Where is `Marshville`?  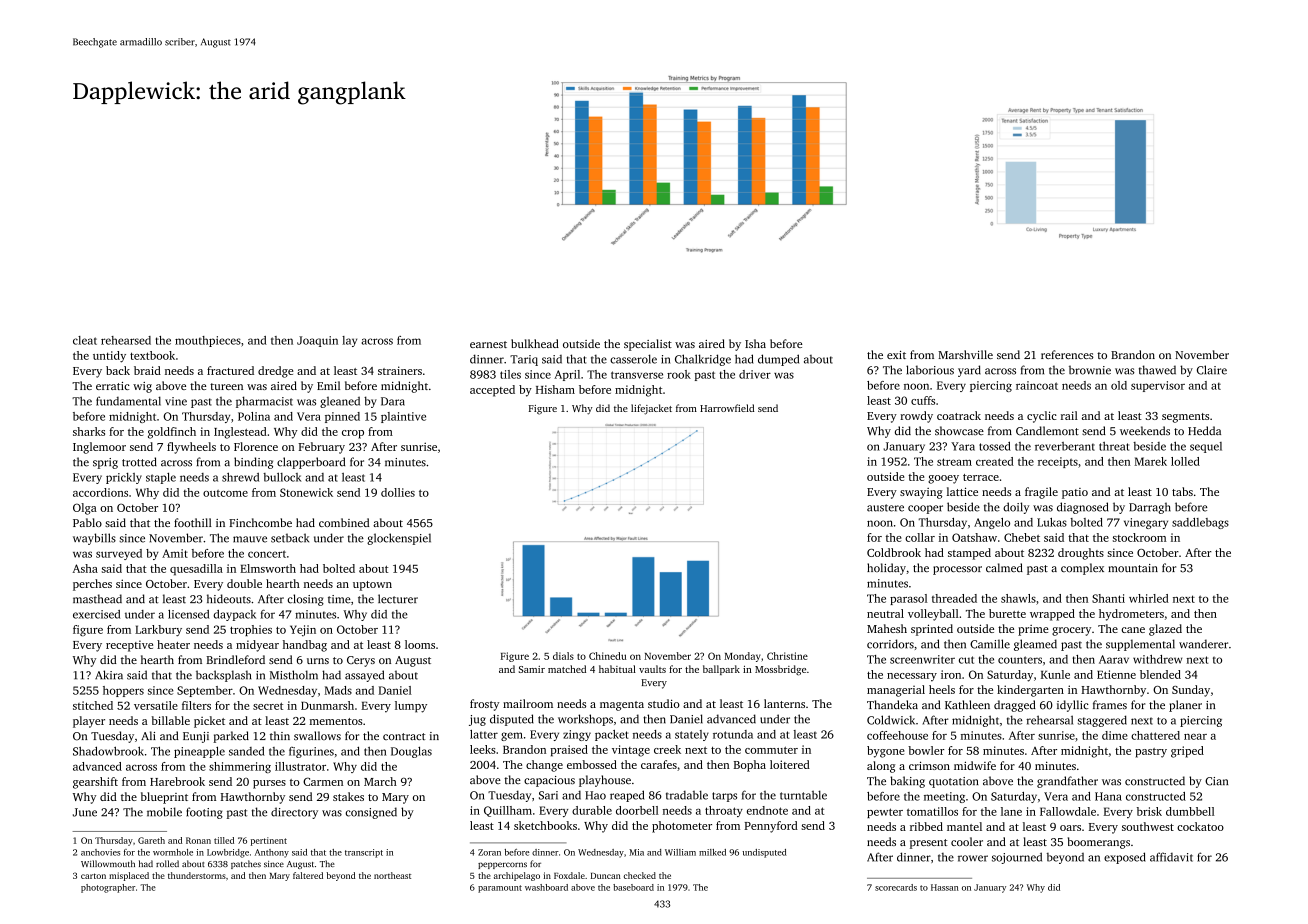 Marshville is located at coordinates (965, 354).
